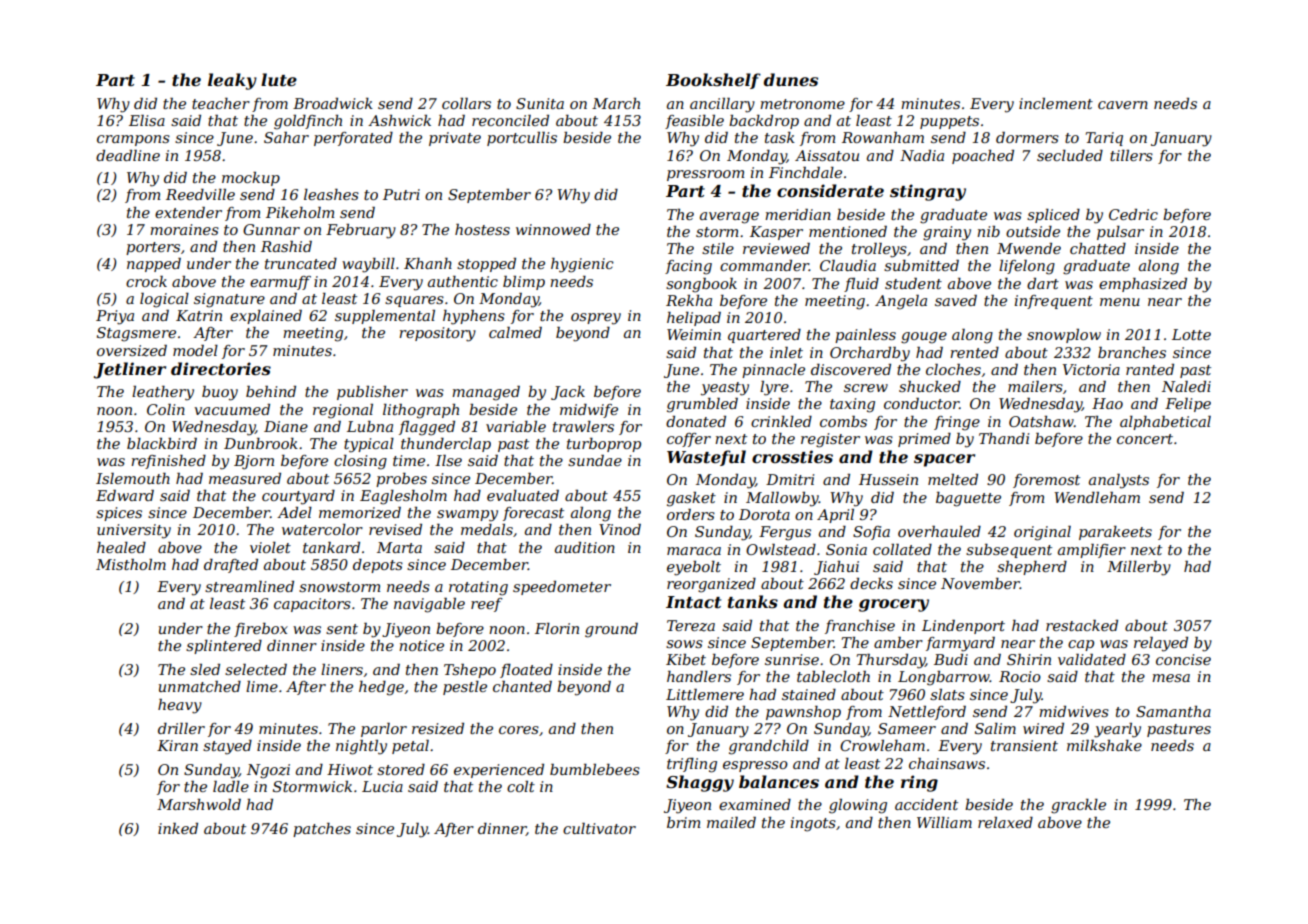 This screenshot has width=1308, height=924. I want to click on deadline, so click(128, 155).
